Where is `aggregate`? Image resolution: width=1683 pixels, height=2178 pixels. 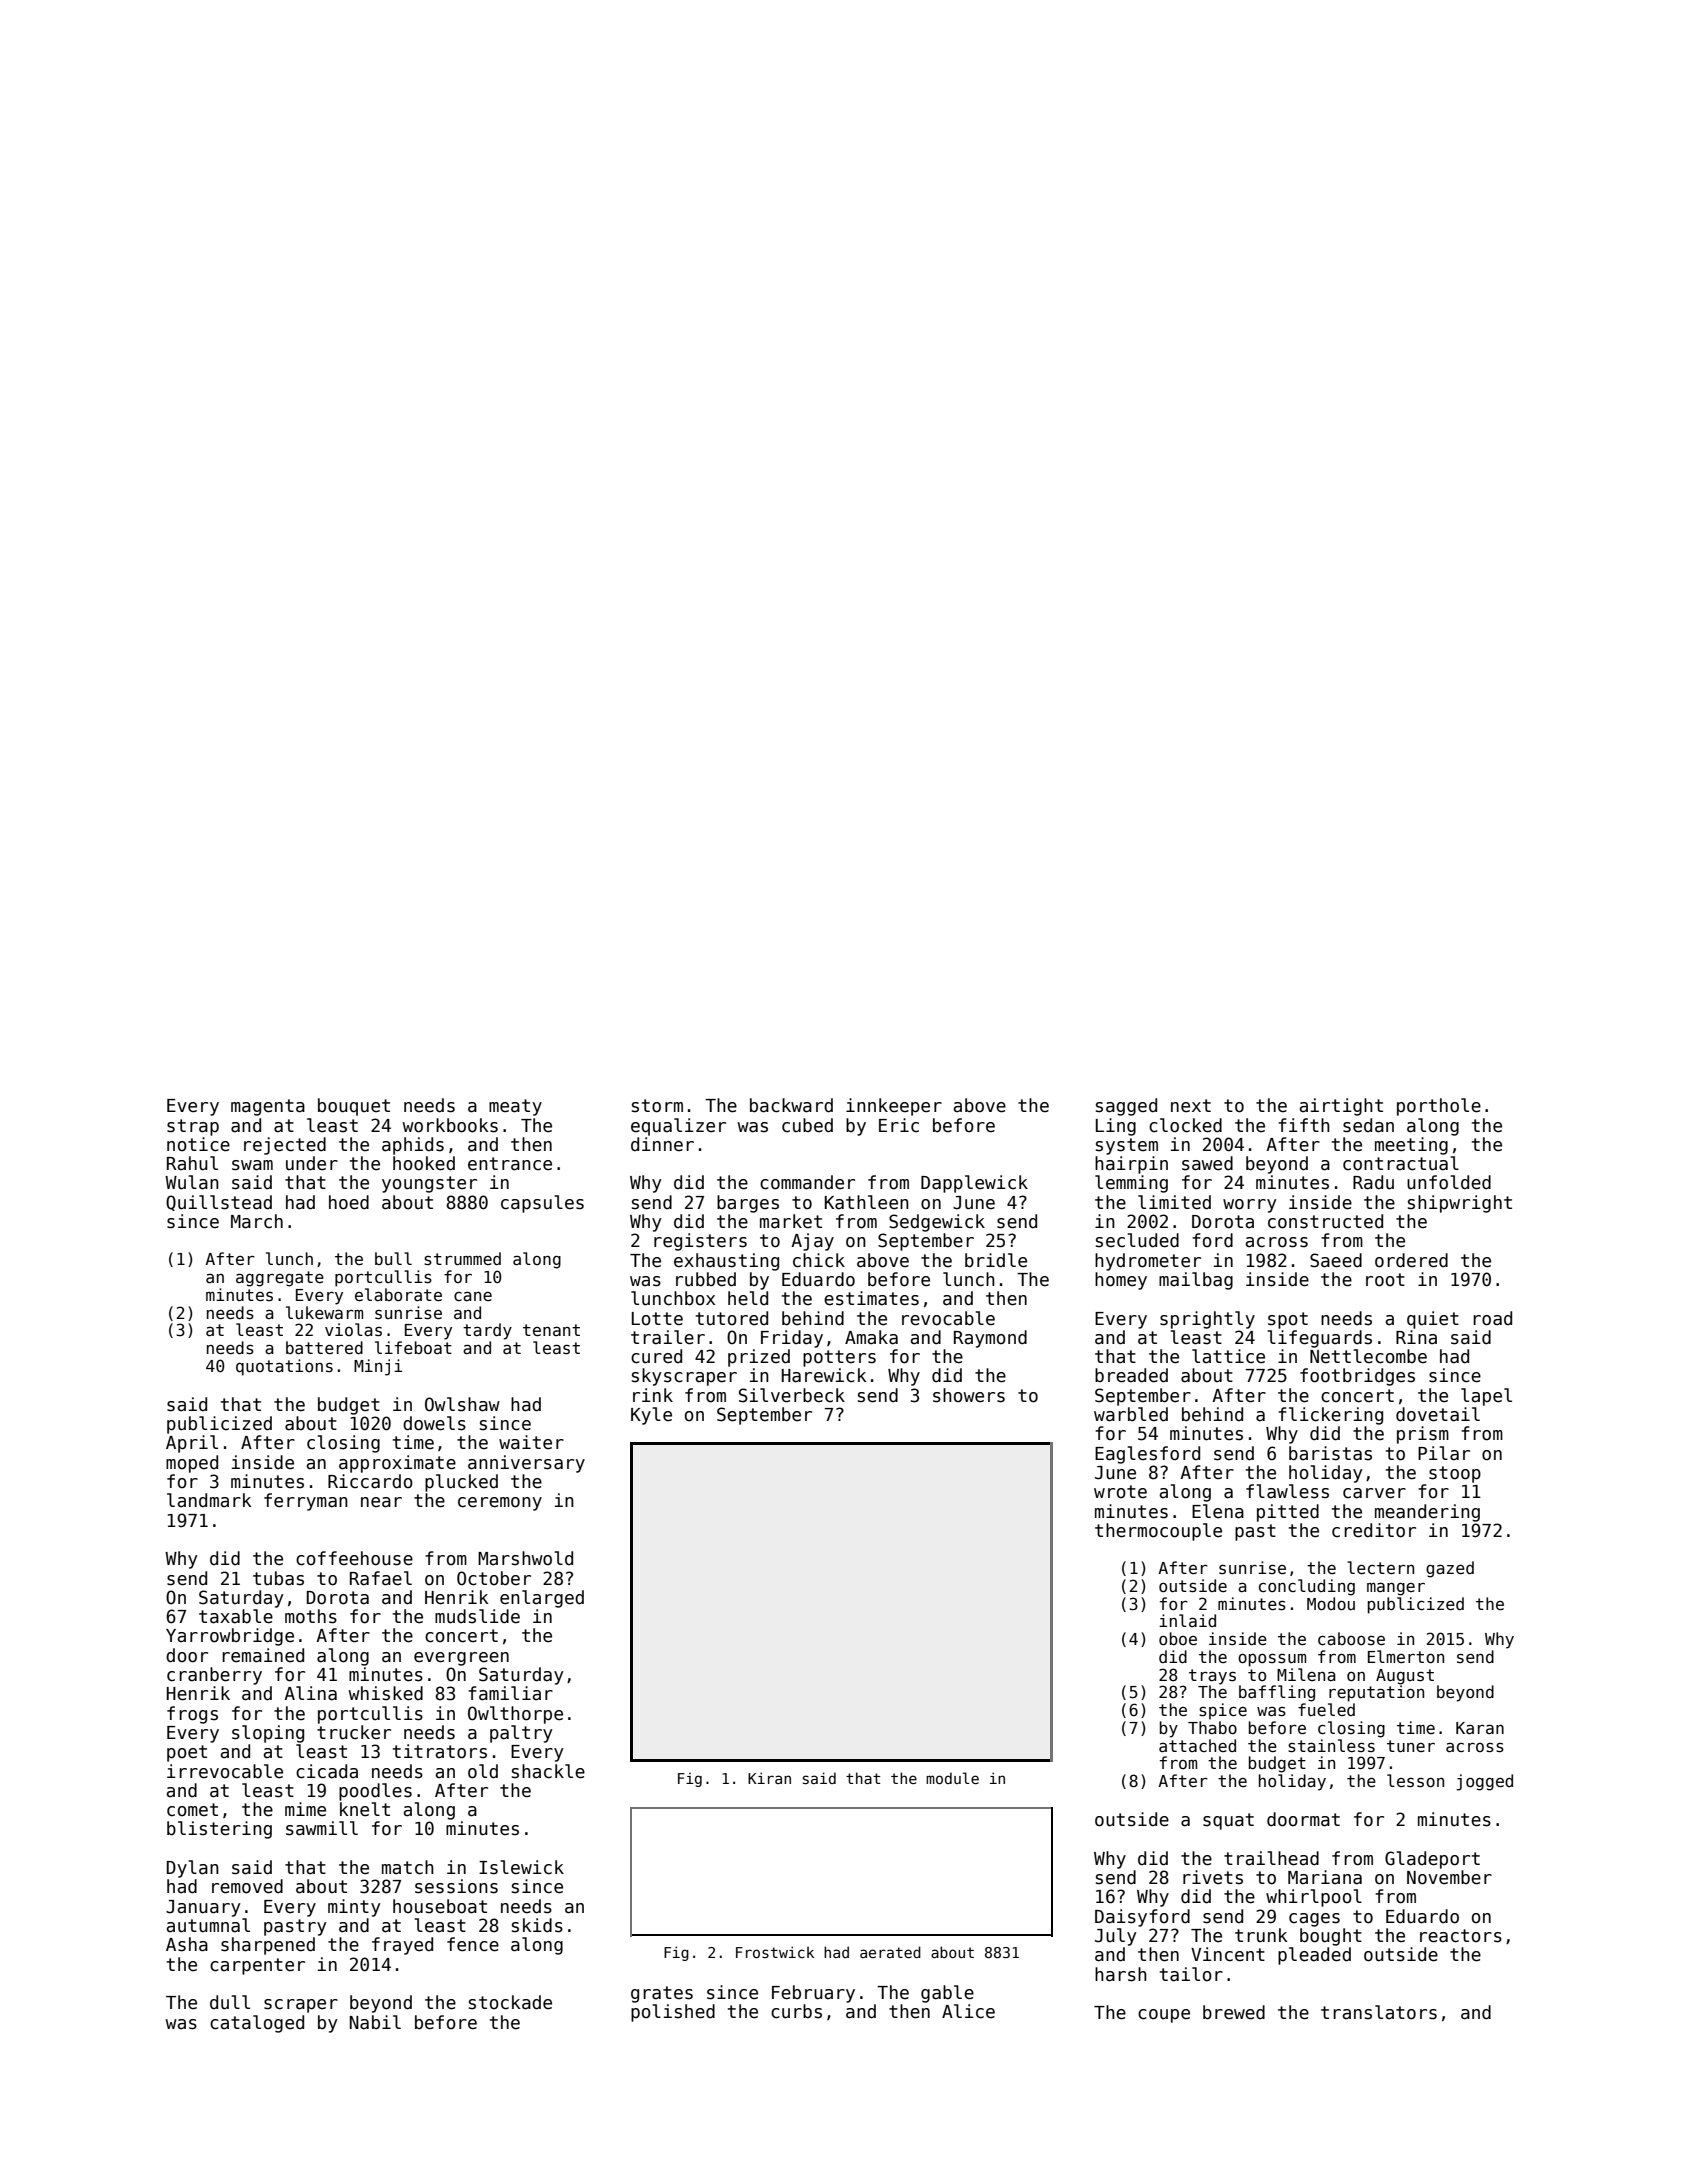
aggregate is located at coordinates (280, 1279).
